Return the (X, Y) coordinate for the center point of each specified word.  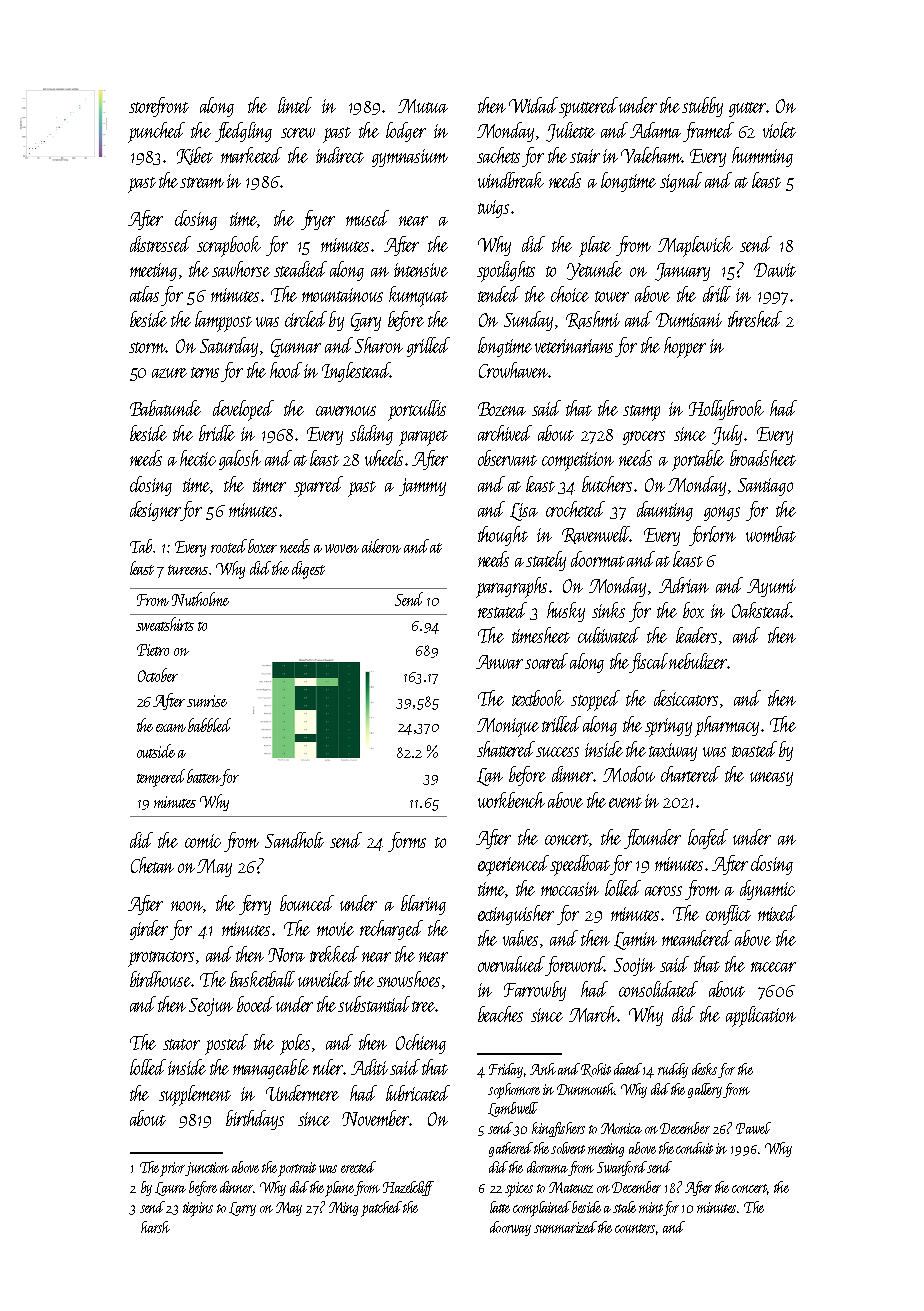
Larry (242, 1209)
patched (381, 1209)
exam (171, 728)
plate (595, 246)
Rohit (596, 1070)
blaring (423, 905)
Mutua (423, 106)
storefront (159, 107)
